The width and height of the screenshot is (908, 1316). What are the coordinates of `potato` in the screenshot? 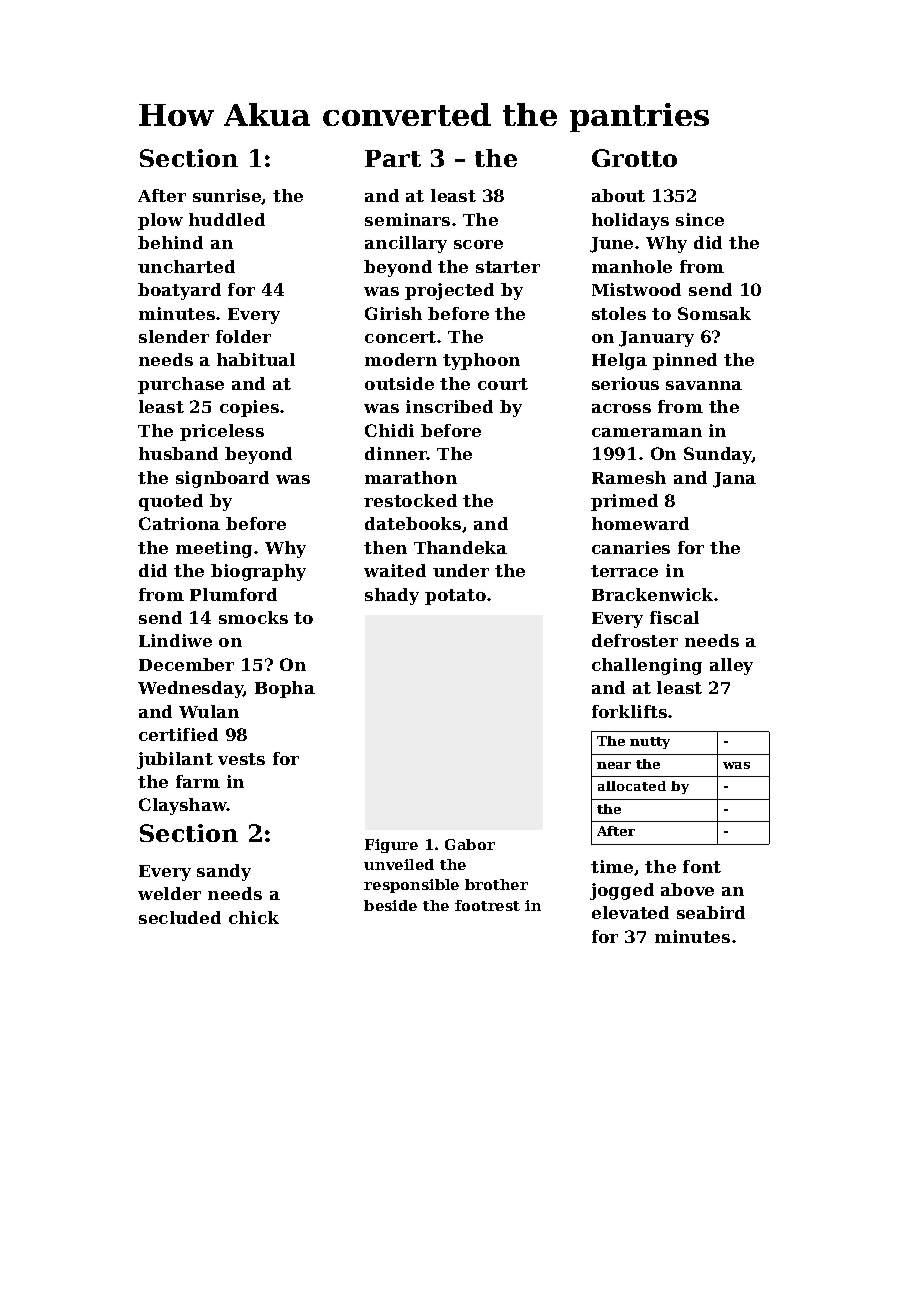 It's located at (455, 597).
